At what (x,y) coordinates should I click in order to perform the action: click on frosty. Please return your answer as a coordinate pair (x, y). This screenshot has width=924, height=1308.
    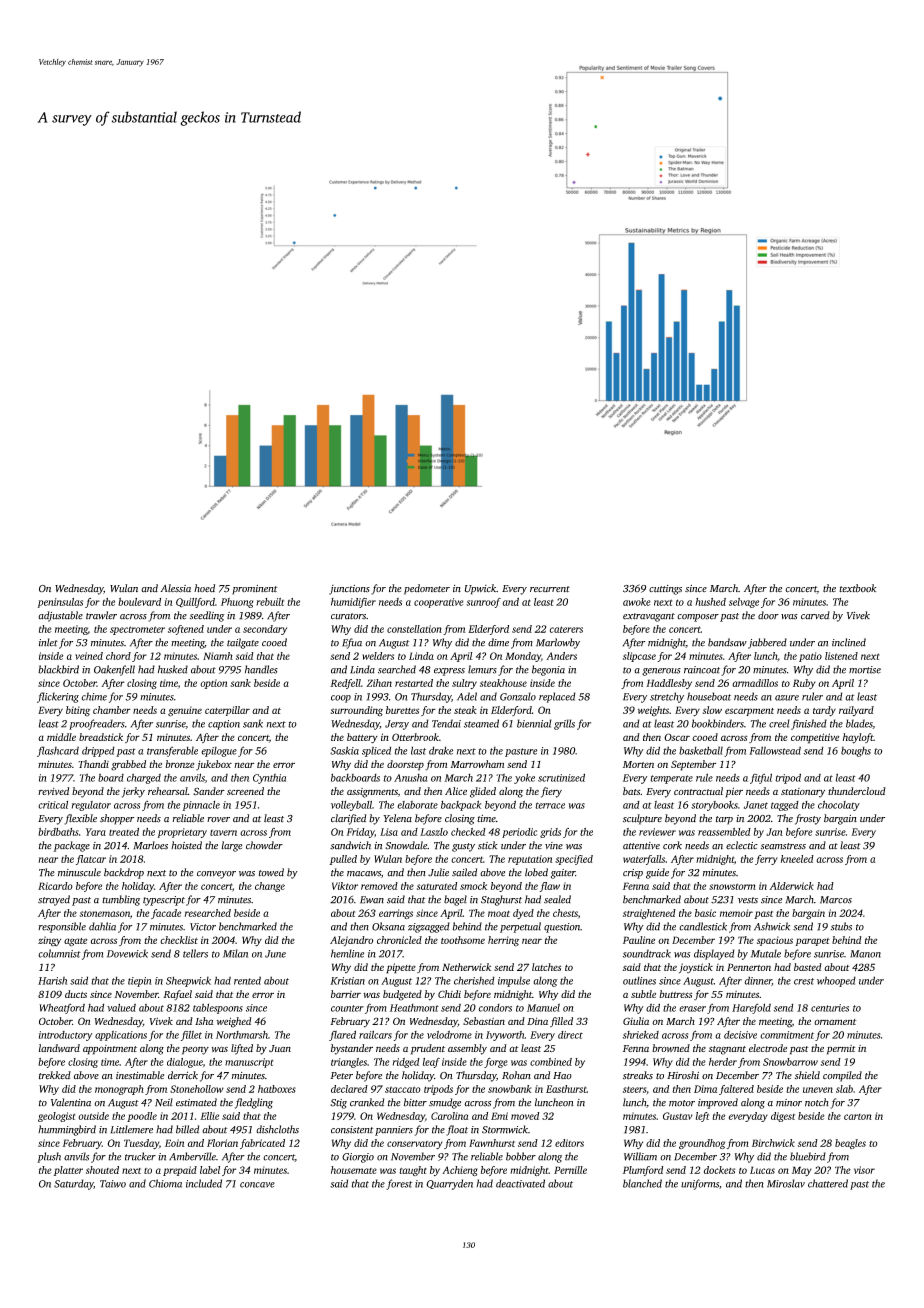
    Looking at the image, I should click on (808, 819).
